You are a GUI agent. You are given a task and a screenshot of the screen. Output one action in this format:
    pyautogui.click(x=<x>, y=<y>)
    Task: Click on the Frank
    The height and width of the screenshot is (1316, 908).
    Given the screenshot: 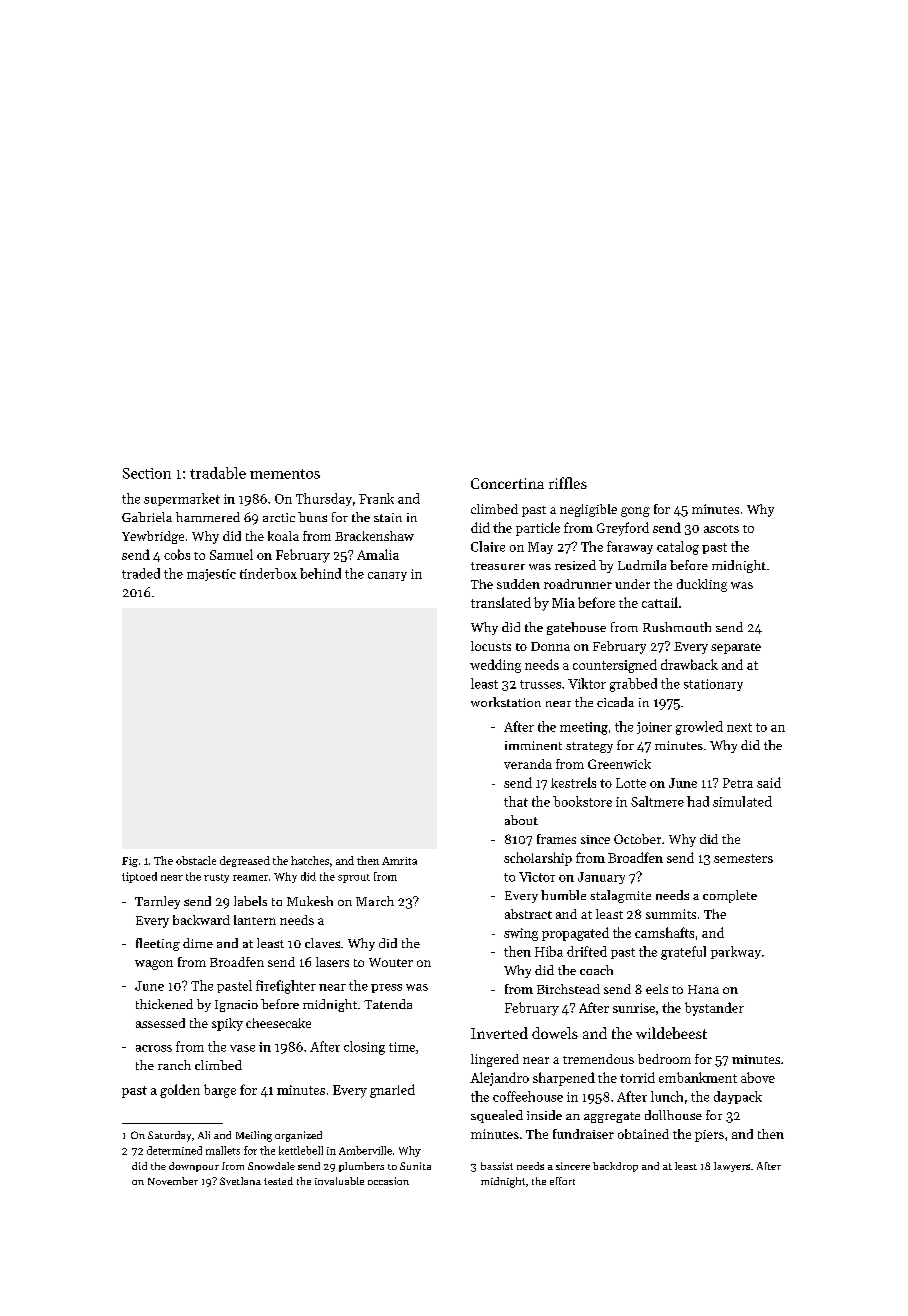 What is the action you would take?
    pyautogui.click(x=376, y=498)
